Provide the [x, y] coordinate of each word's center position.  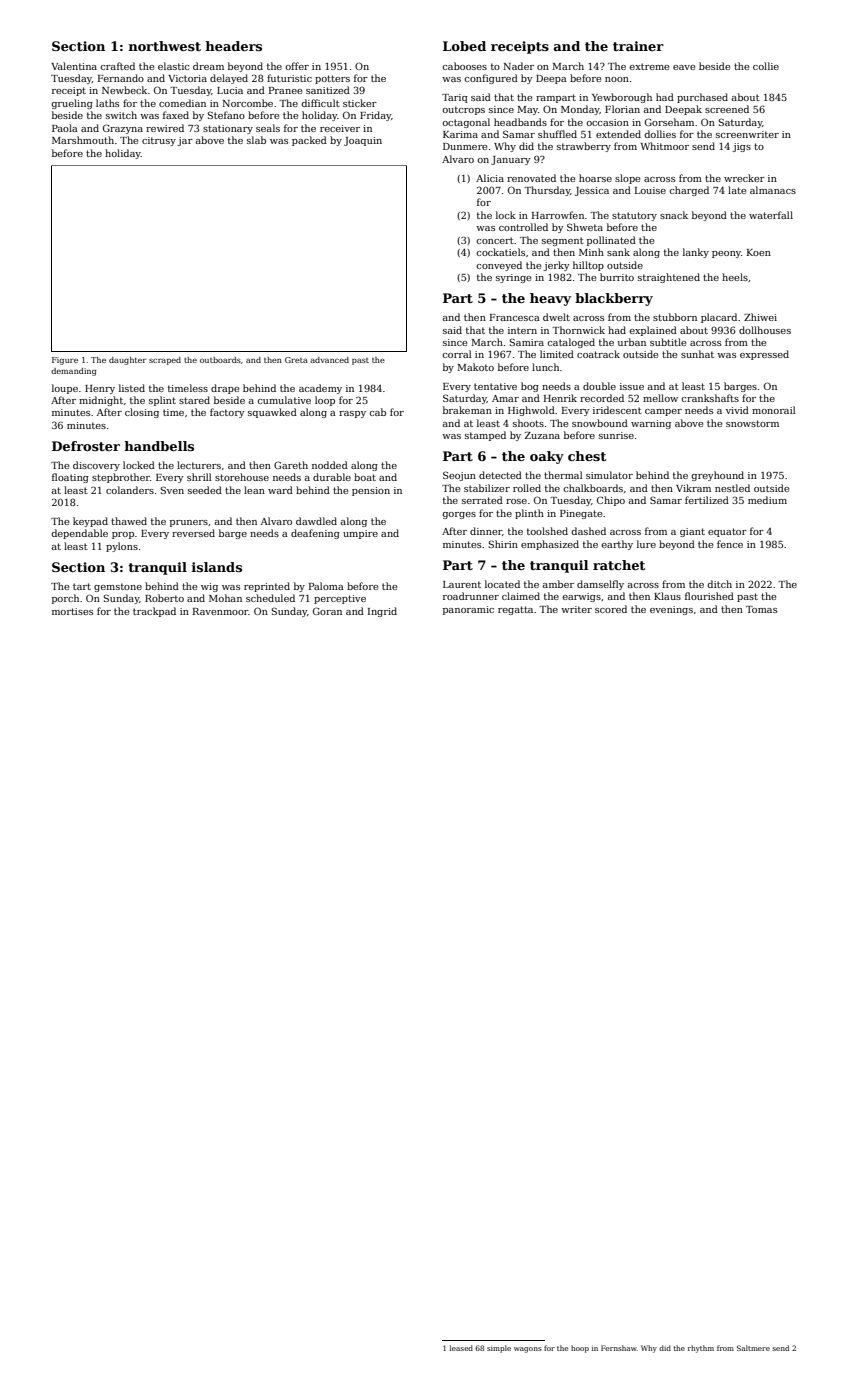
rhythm [701, 1349]
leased [461, 1348]
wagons [528, 1350]
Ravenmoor [221, 611]
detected [500, 475]
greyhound [717, 476]
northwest [164, 46]
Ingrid [382, 612]
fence [730, 544]
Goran [327, 611]
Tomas [761, 609]
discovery [96, 466]
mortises [72, 611]
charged [689, 191]
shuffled [557, 134]
